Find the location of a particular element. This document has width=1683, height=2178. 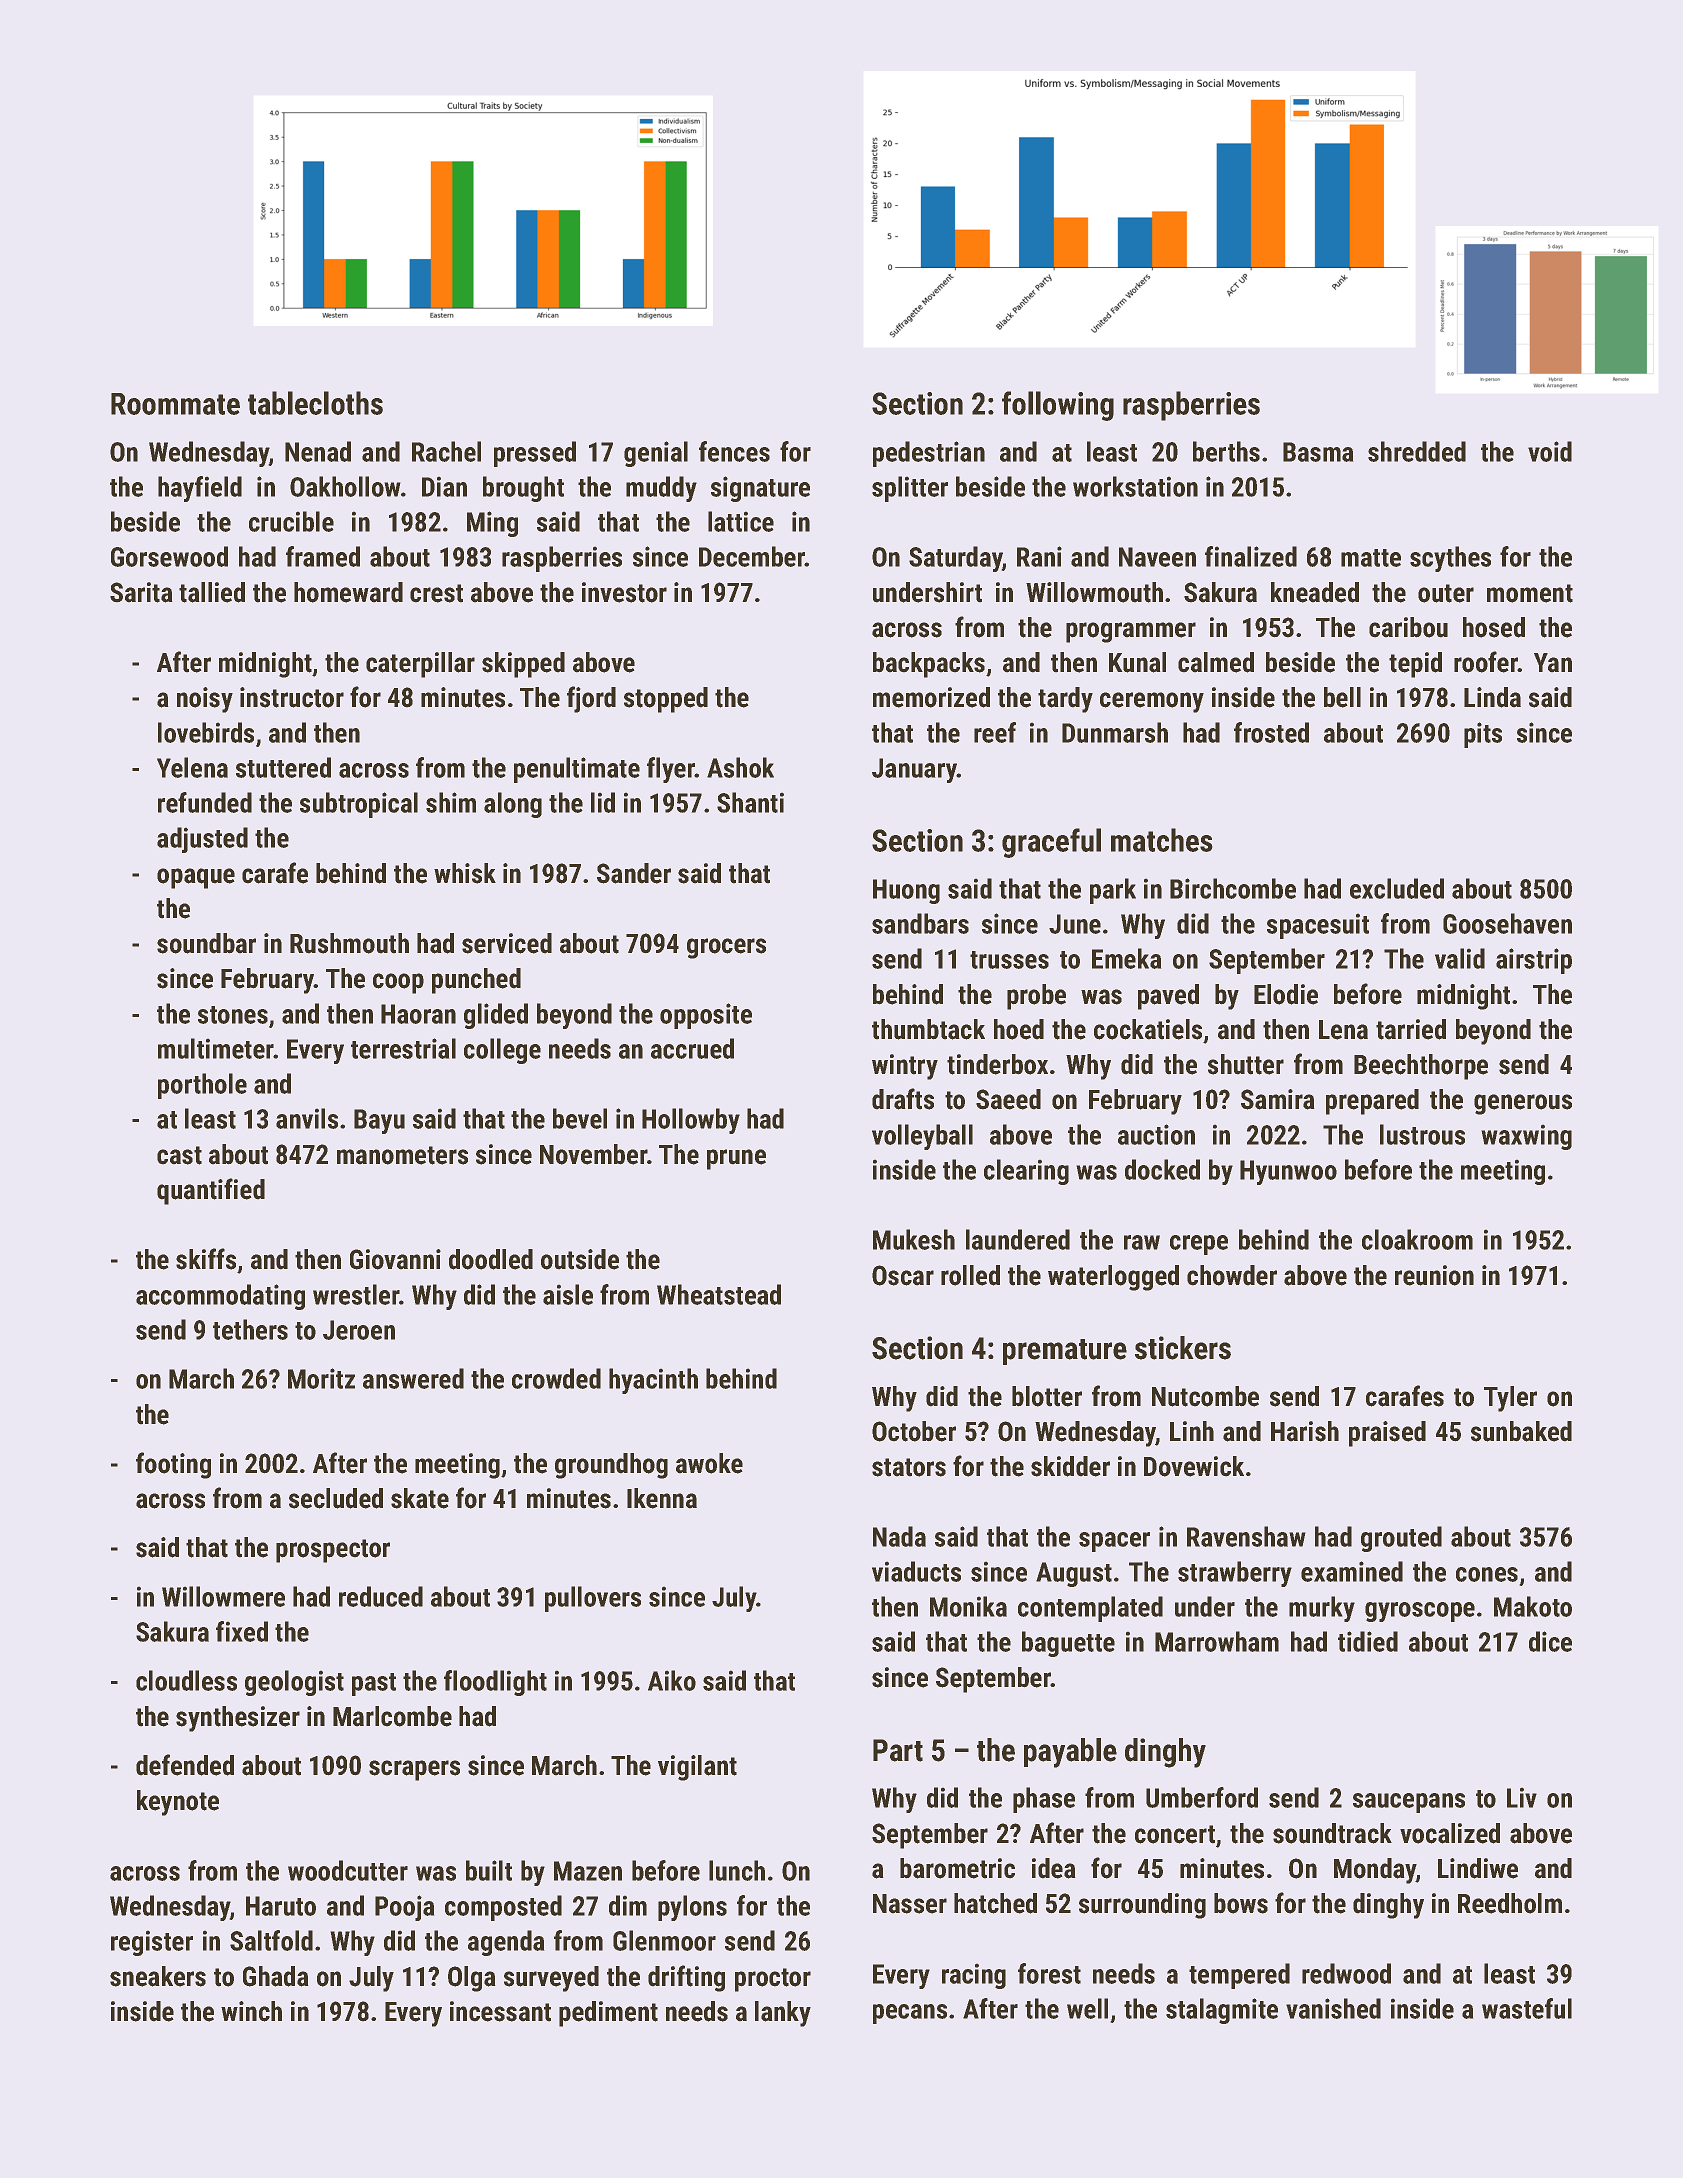

stones is located at coordinates (233, 1015).
